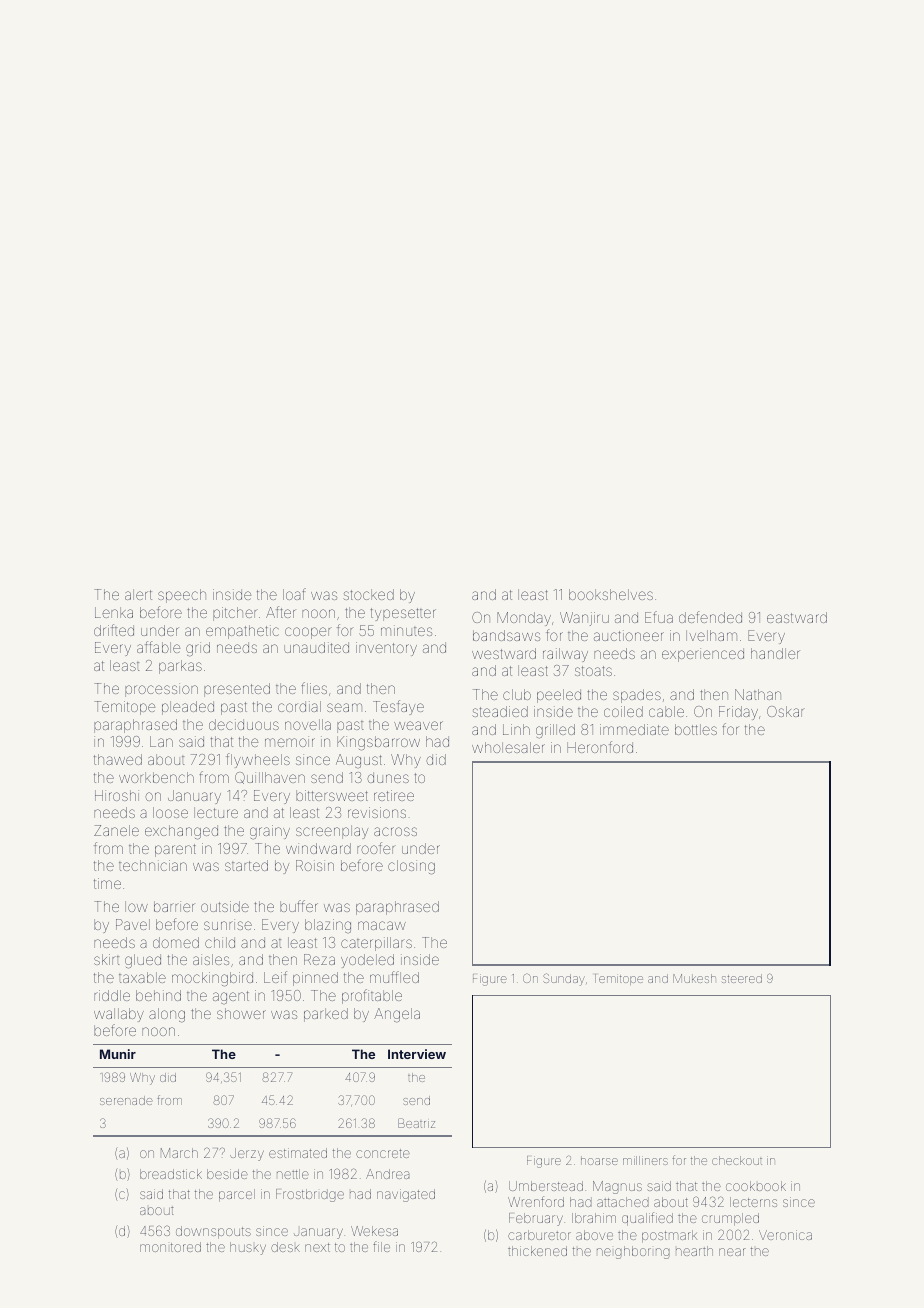  Describe the element at coordinates (161, 690) in the screenshot. I see `procession` at that location.
